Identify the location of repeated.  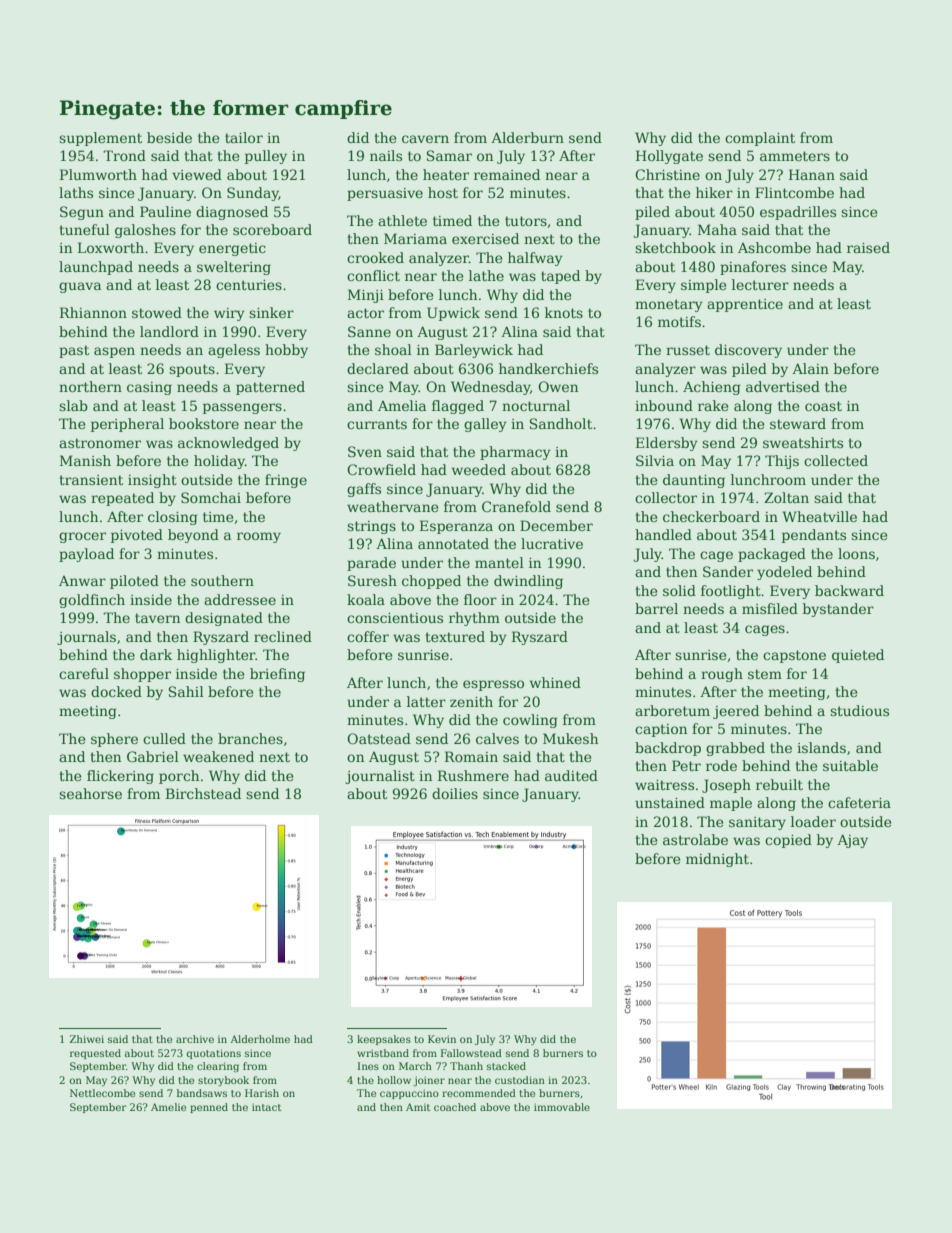
(122, 499).
